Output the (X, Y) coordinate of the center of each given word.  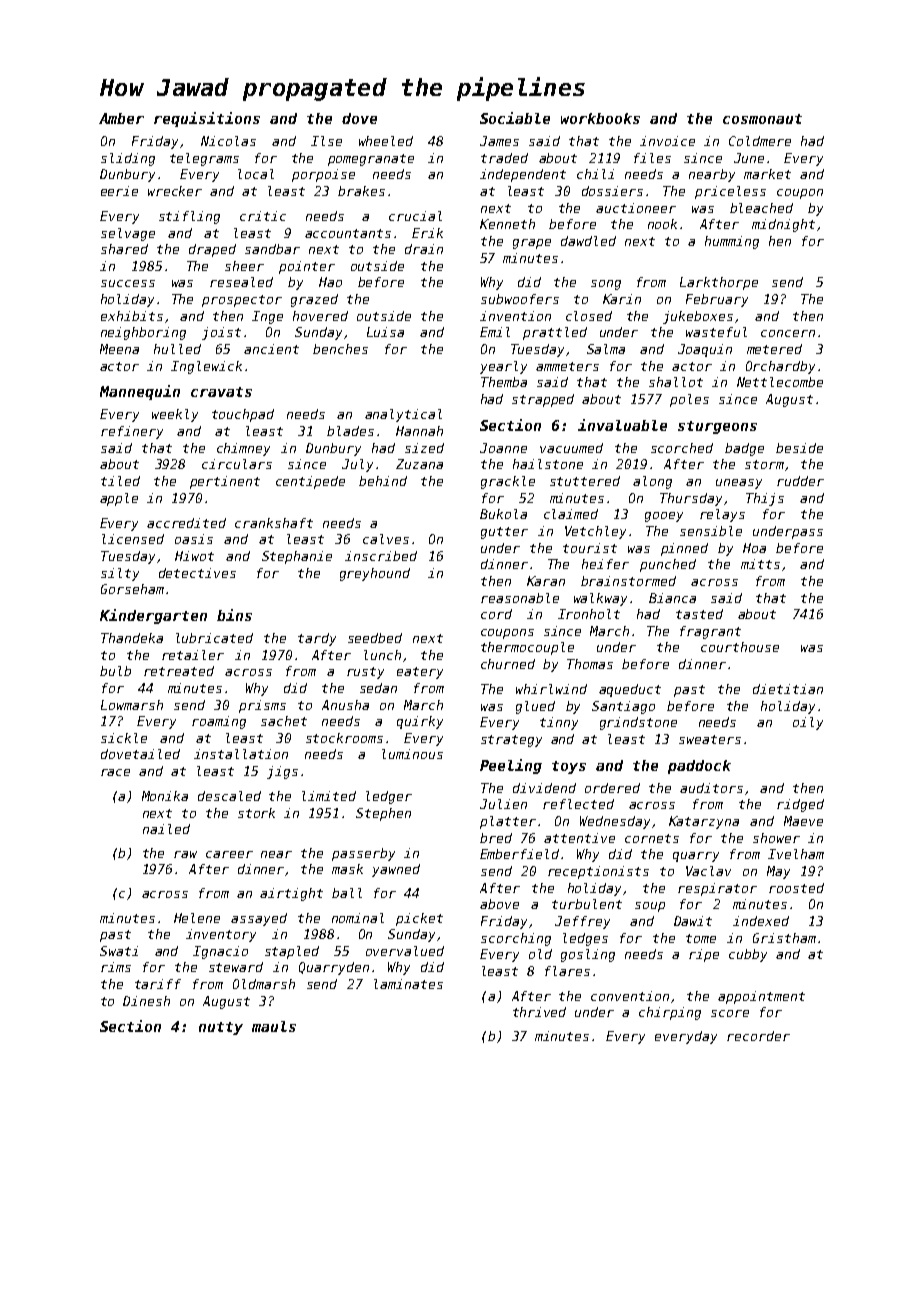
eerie (119, 191)
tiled (120, 481)
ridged (800, 805)
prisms (262, 706)
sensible (711, 531)
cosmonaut (762, 119)
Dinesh (146, 1001)
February (717, 300)
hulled (177, 349)
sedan (378, 688)
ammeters (567, 366)
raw (185, 854)
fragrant (710, 632)
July (357, 465)
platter (508, 822)
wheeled (386, 141)
